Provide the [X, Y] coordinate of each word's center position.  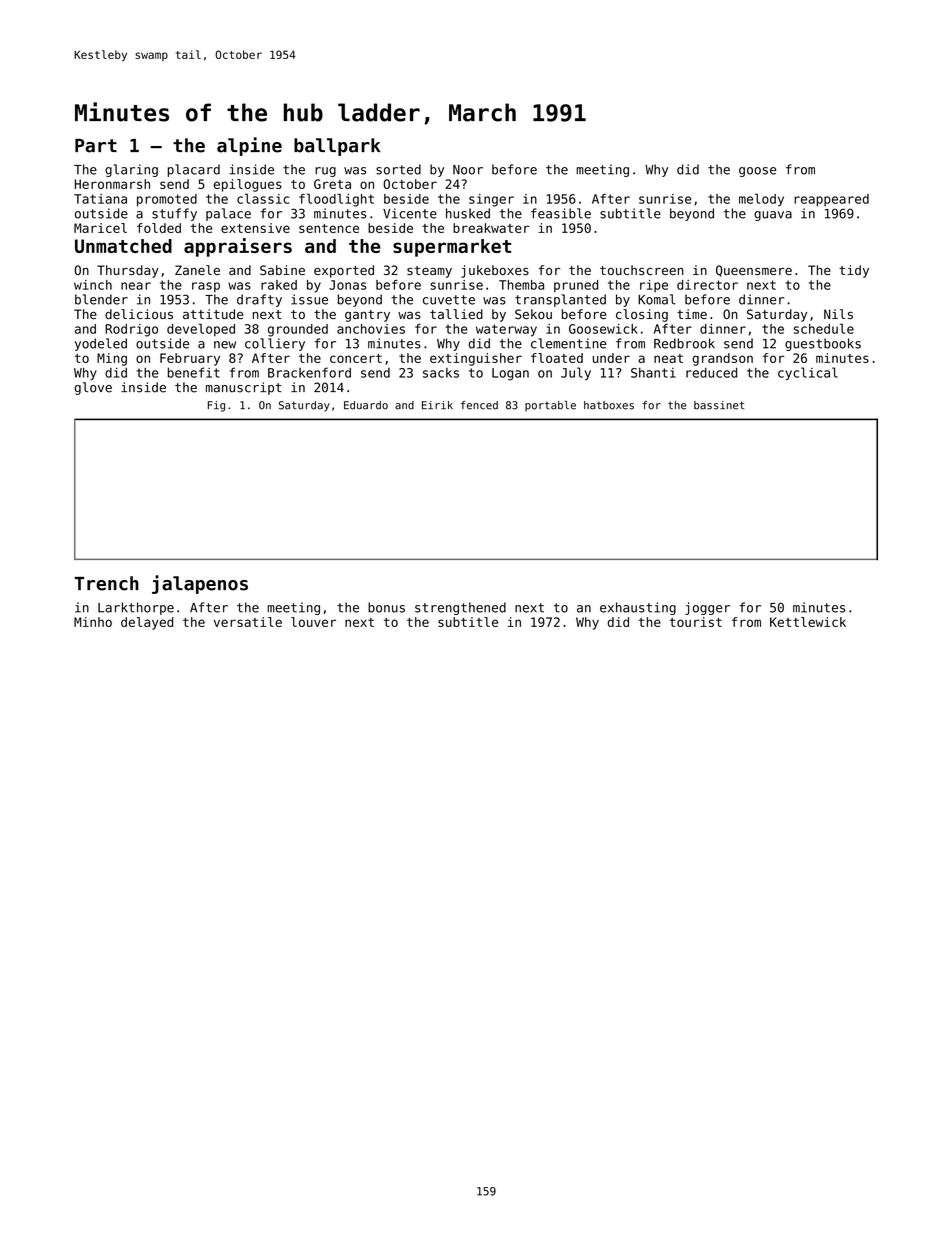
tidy [854, 271]
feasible [561, 213]
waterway [506, 330]
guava [773, 216]
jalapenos [200, 584]
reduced [711, 372]
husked [468, 213]
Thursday [128, 271]
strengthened [460, 608]
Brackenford [309, 372]
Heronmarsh [112, 184]
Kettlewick [808, 622]
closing [642, 315]
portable [550, 406]
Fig [216, 406]
